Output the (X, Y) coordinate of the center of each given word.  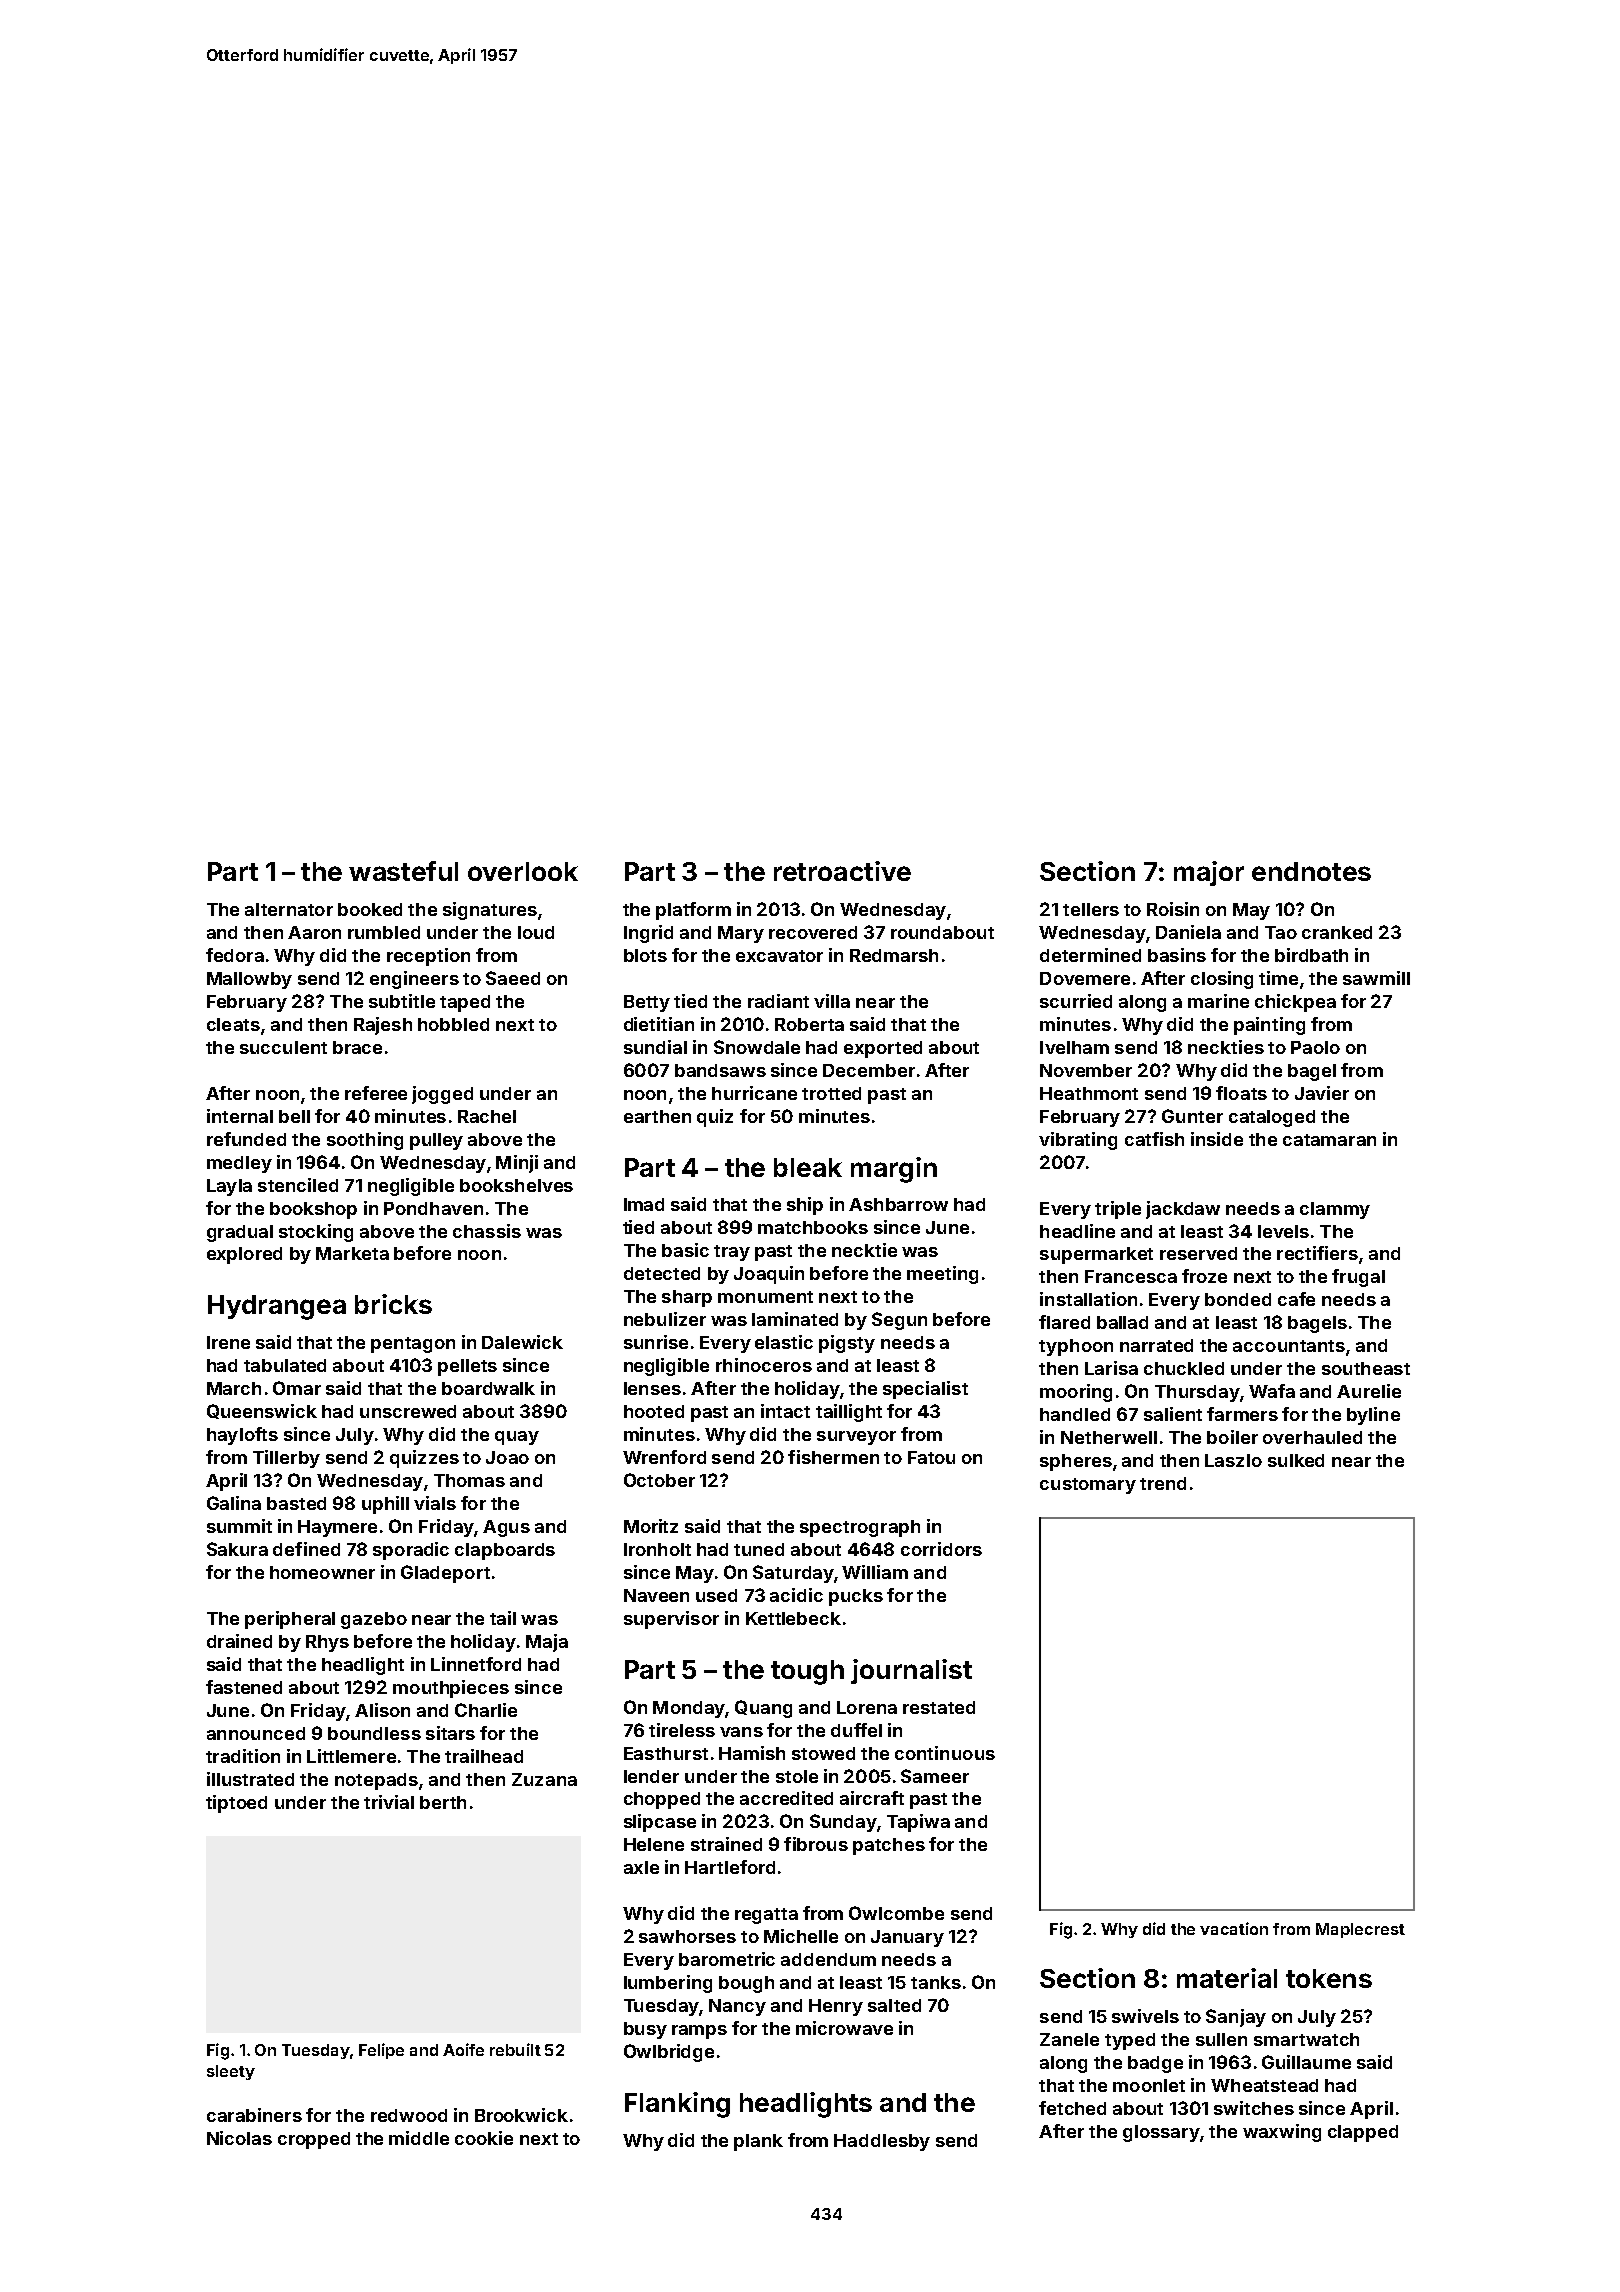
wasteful (403, 871)
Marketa (352, 1253)
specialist (925, 1390)
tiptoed (236, 1804)
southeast (1366, 1368)
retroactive (842, 871)
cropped (314, 2140)
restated (939, 1707)
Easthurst (666, 1753)
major (1209, 873)
